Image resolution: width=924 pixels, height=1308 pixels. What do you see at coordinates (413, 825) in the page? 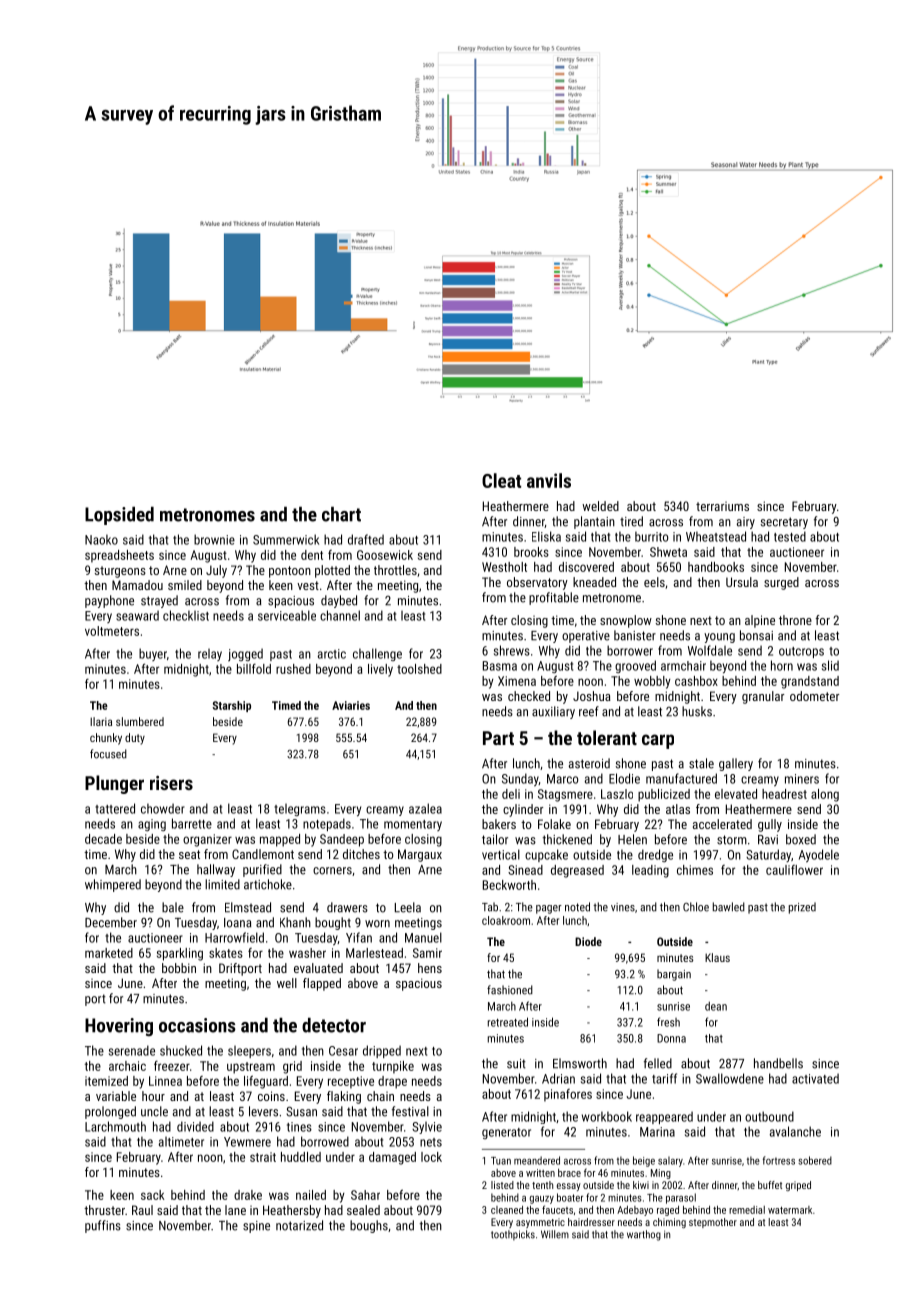
I see `momentary` at bounding box center [413, 825].
